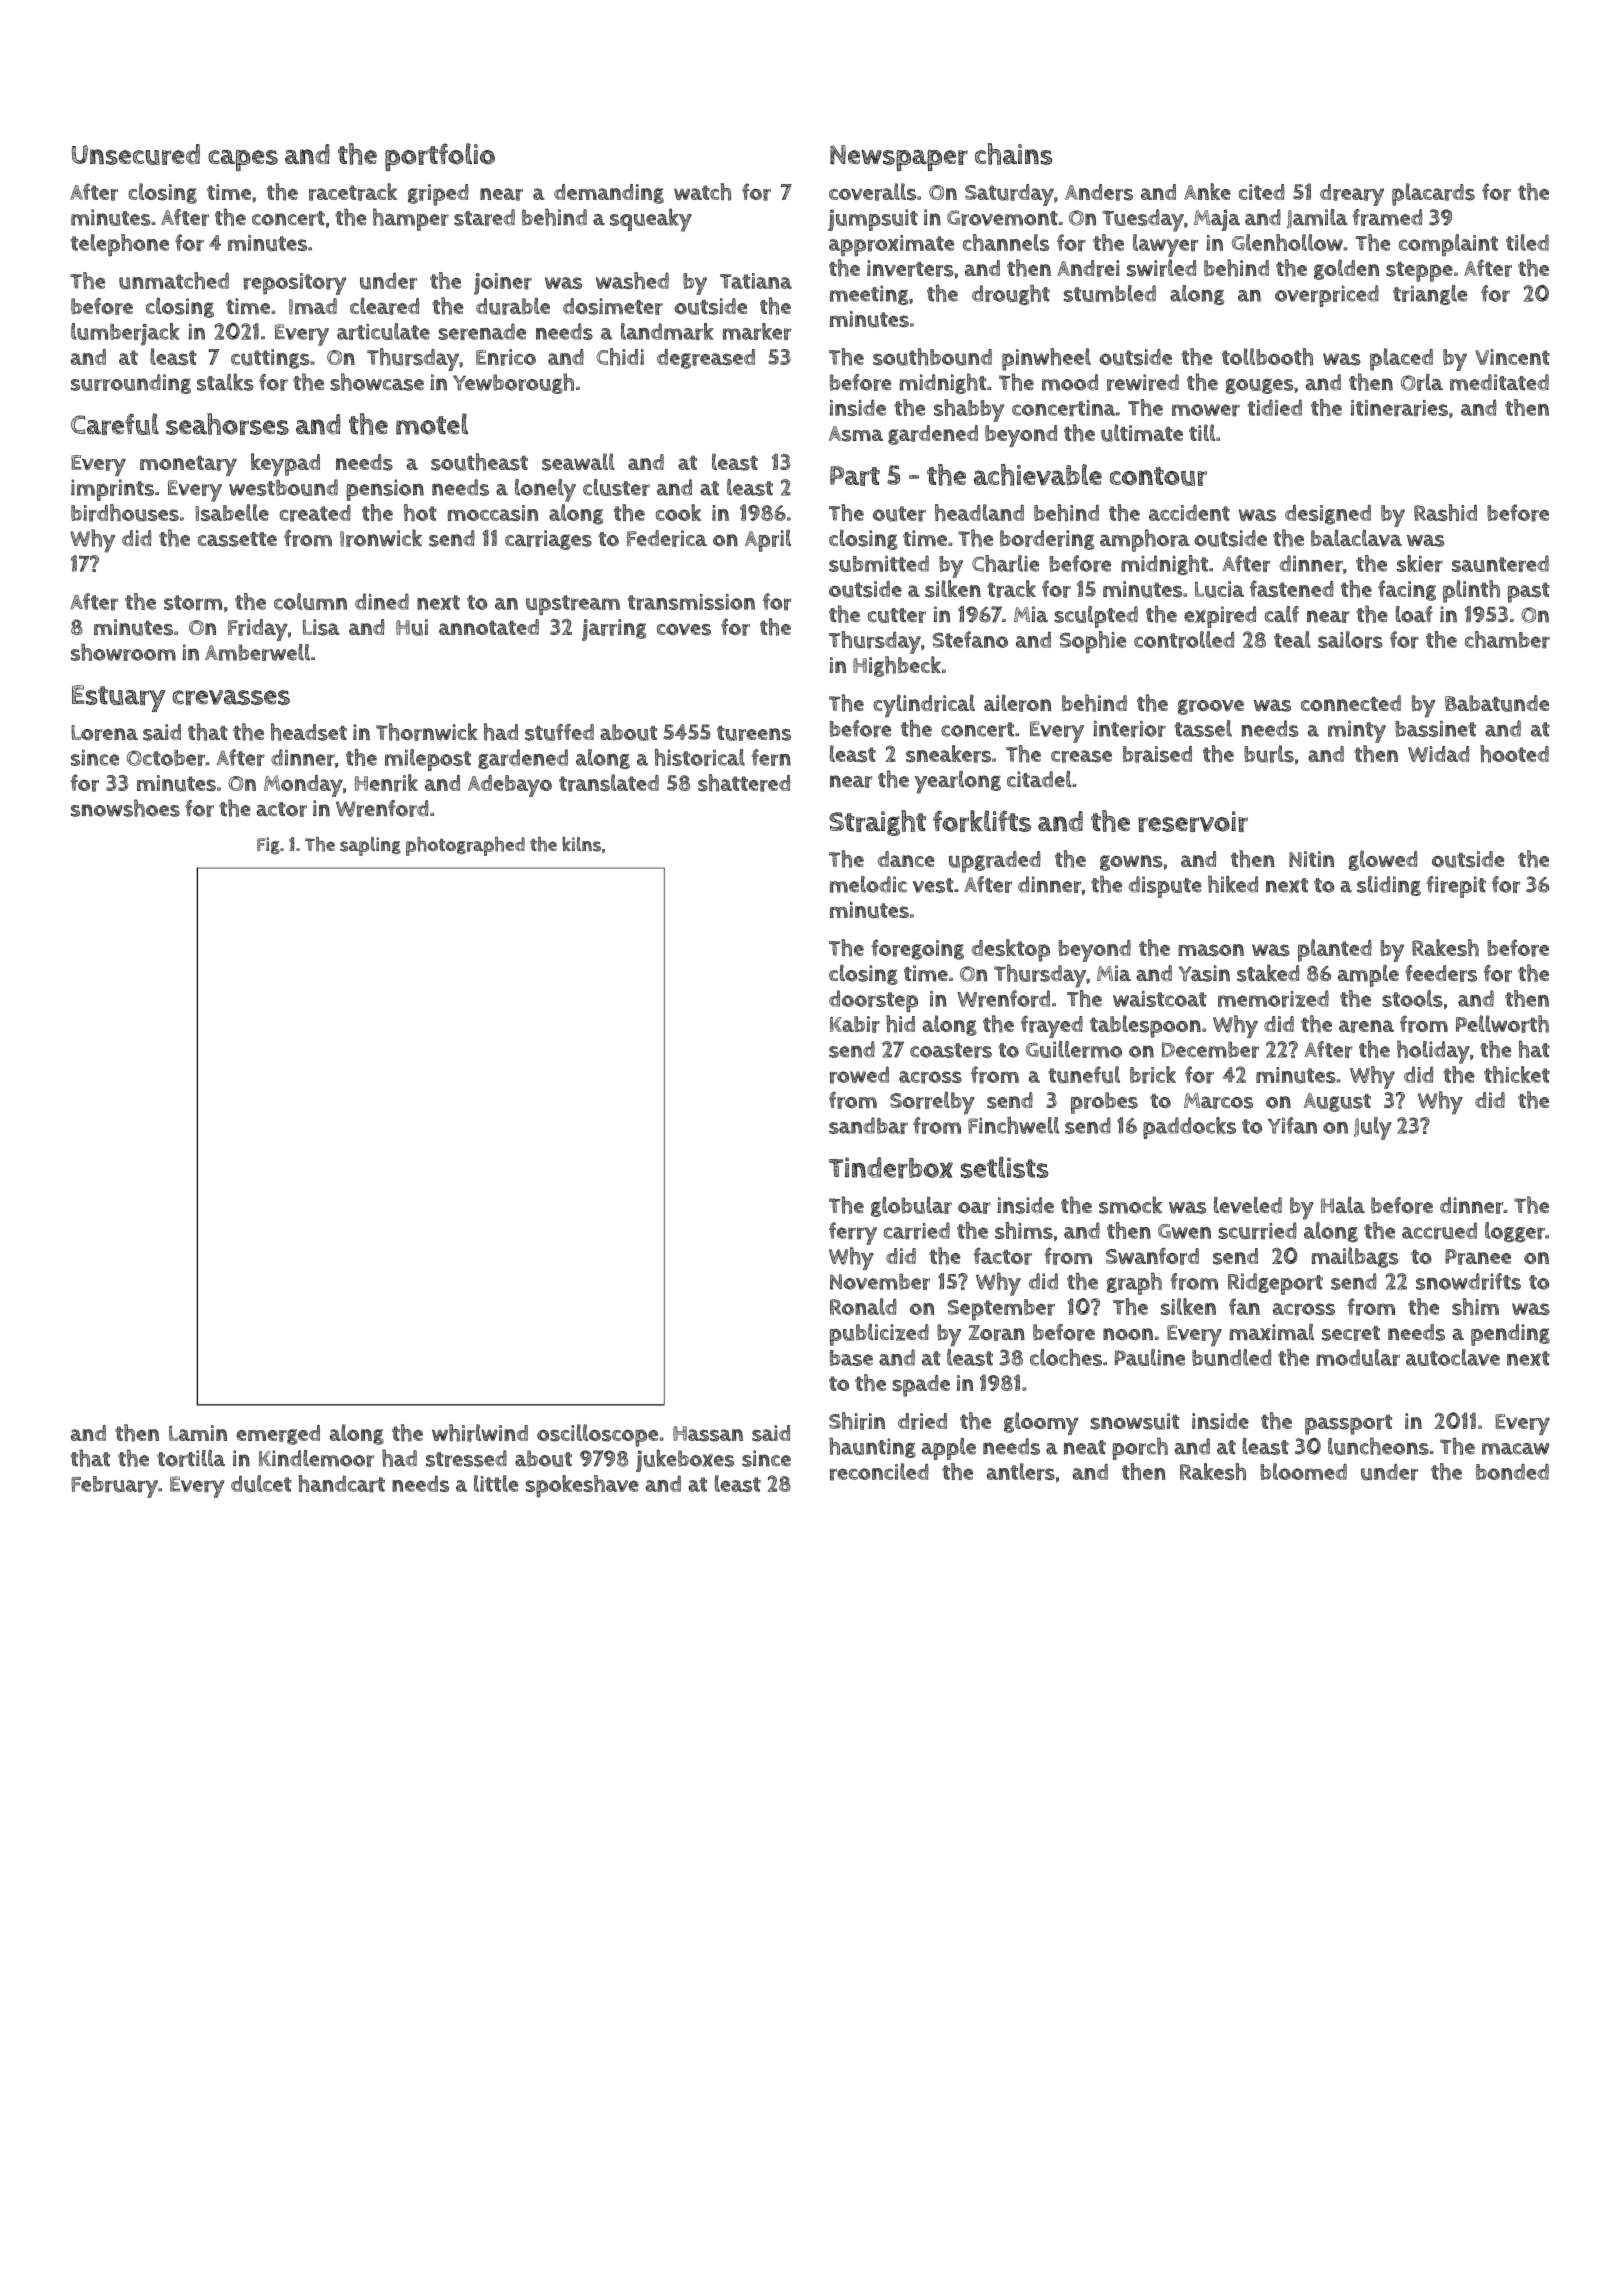 This document has width=1620, height=2292. I want to click on groove, so click(1211, 707).
